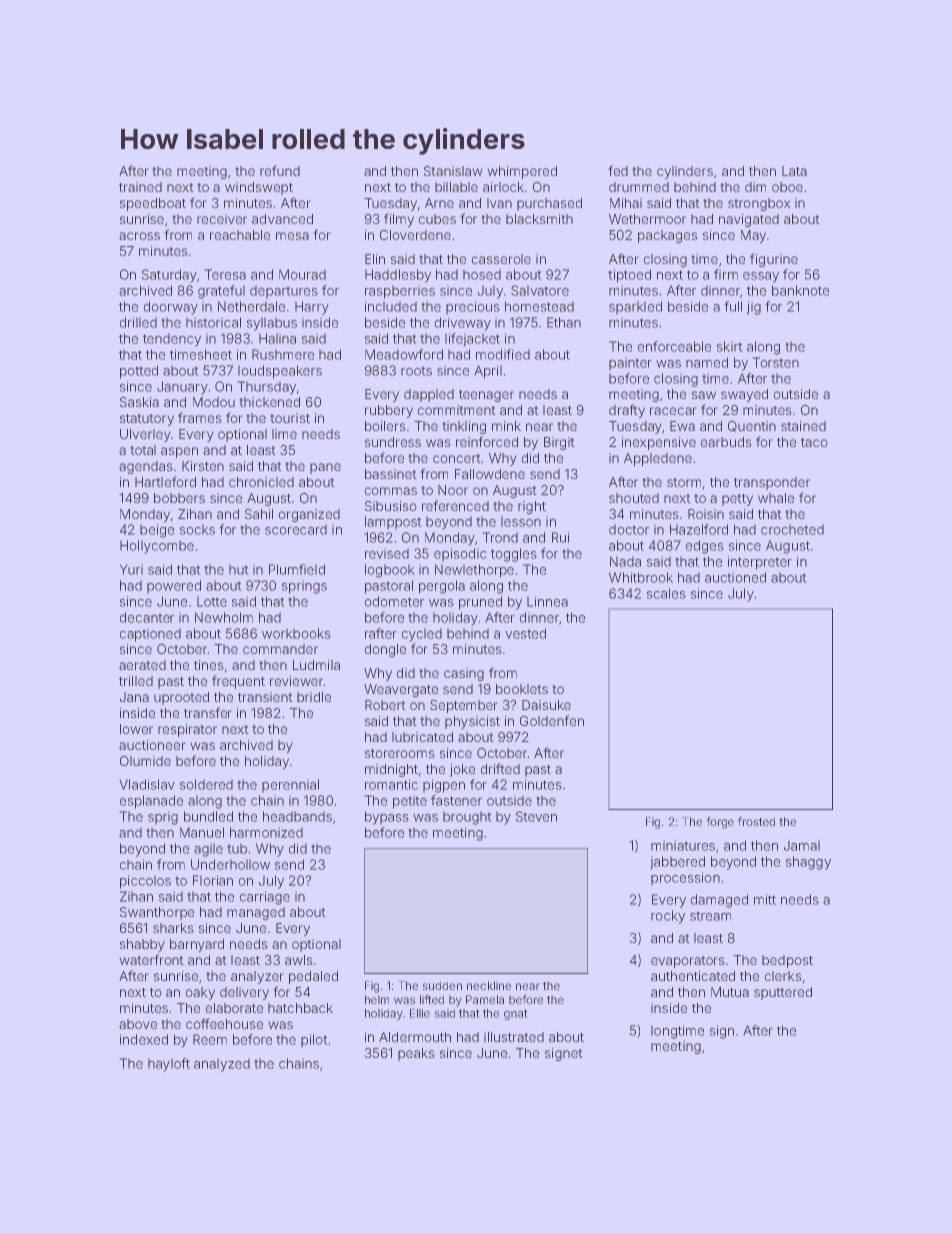 The height and width of the page is (1233, 952). Describe the element at coordinates (485, 999) in the page. I see `Pamela` at that location.
